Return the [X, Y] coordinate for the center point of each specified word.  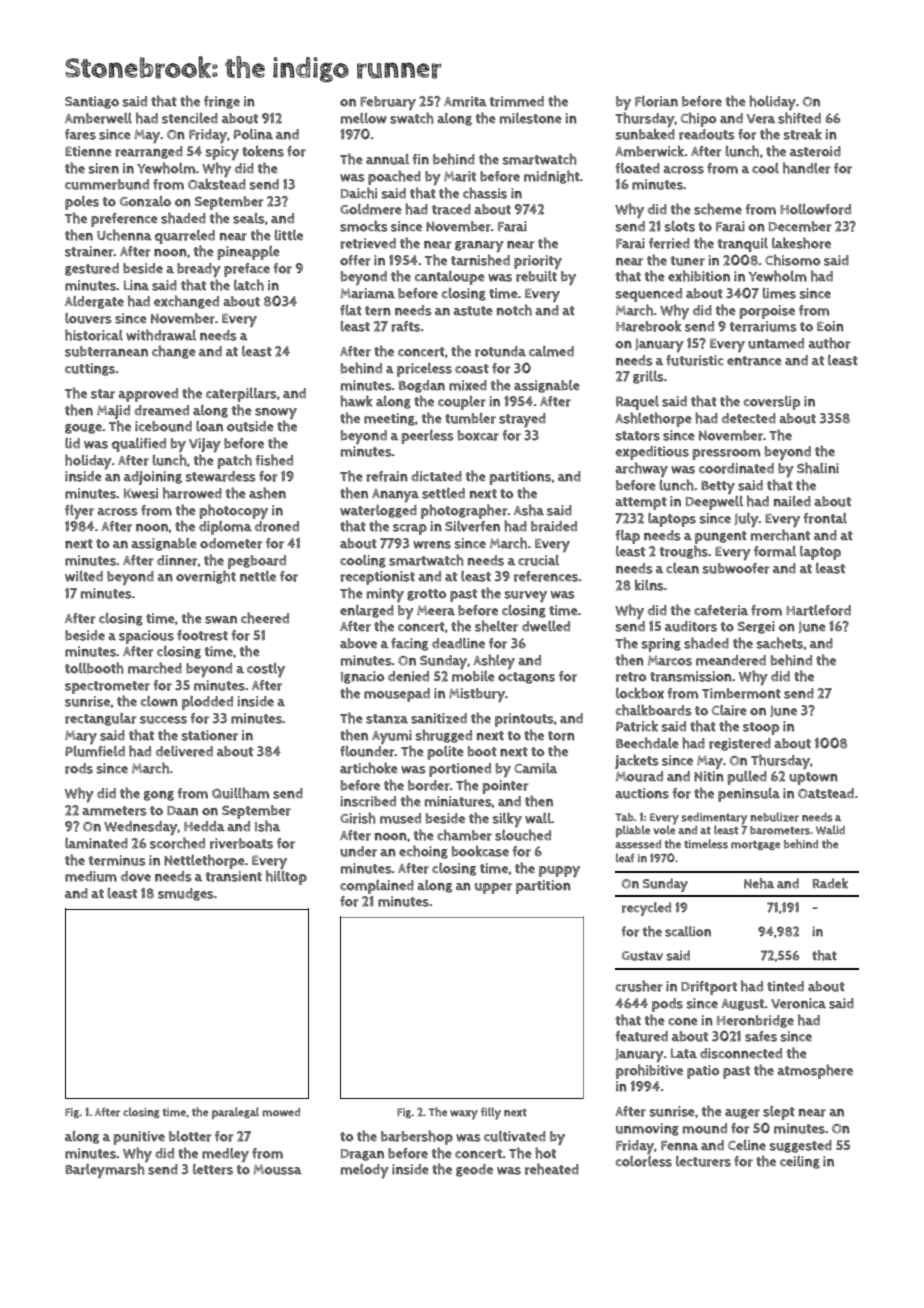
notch [514, 310]
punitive [139, 1138]
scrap [410, 529]
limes [779, 293]
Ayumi [392, 737]
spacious [146, 637]
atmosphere [815, 1071]
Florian [656, 101]
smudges [186, 894]
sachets [780, 643]
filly [491, 1113]
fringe [222, 102]
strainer [89, 251]
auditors [691, 626]
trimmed [516, 101]
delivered [184, 751]
